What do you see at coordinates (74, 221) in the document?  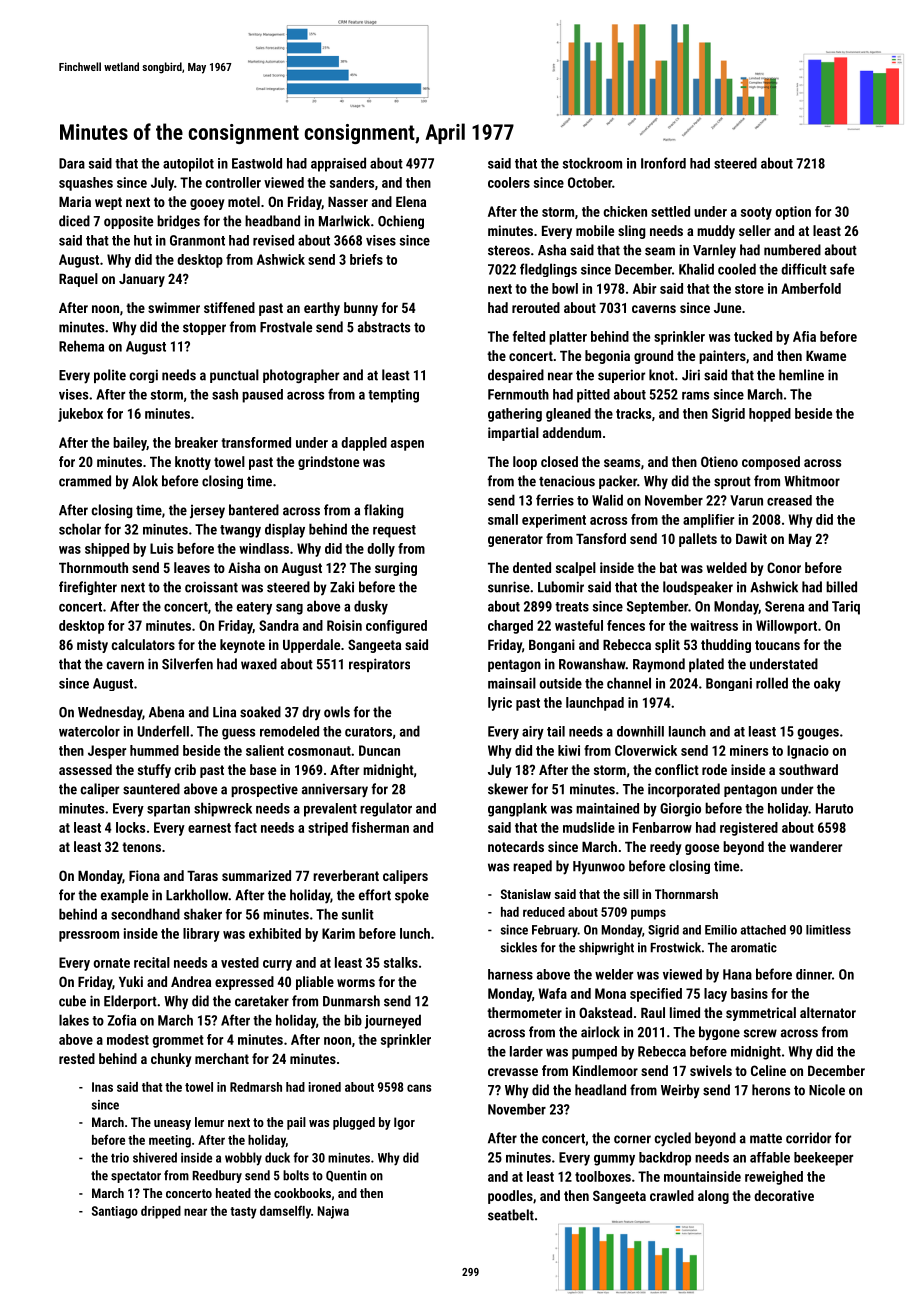 I see `diced` at bounding box center [74, 221].
